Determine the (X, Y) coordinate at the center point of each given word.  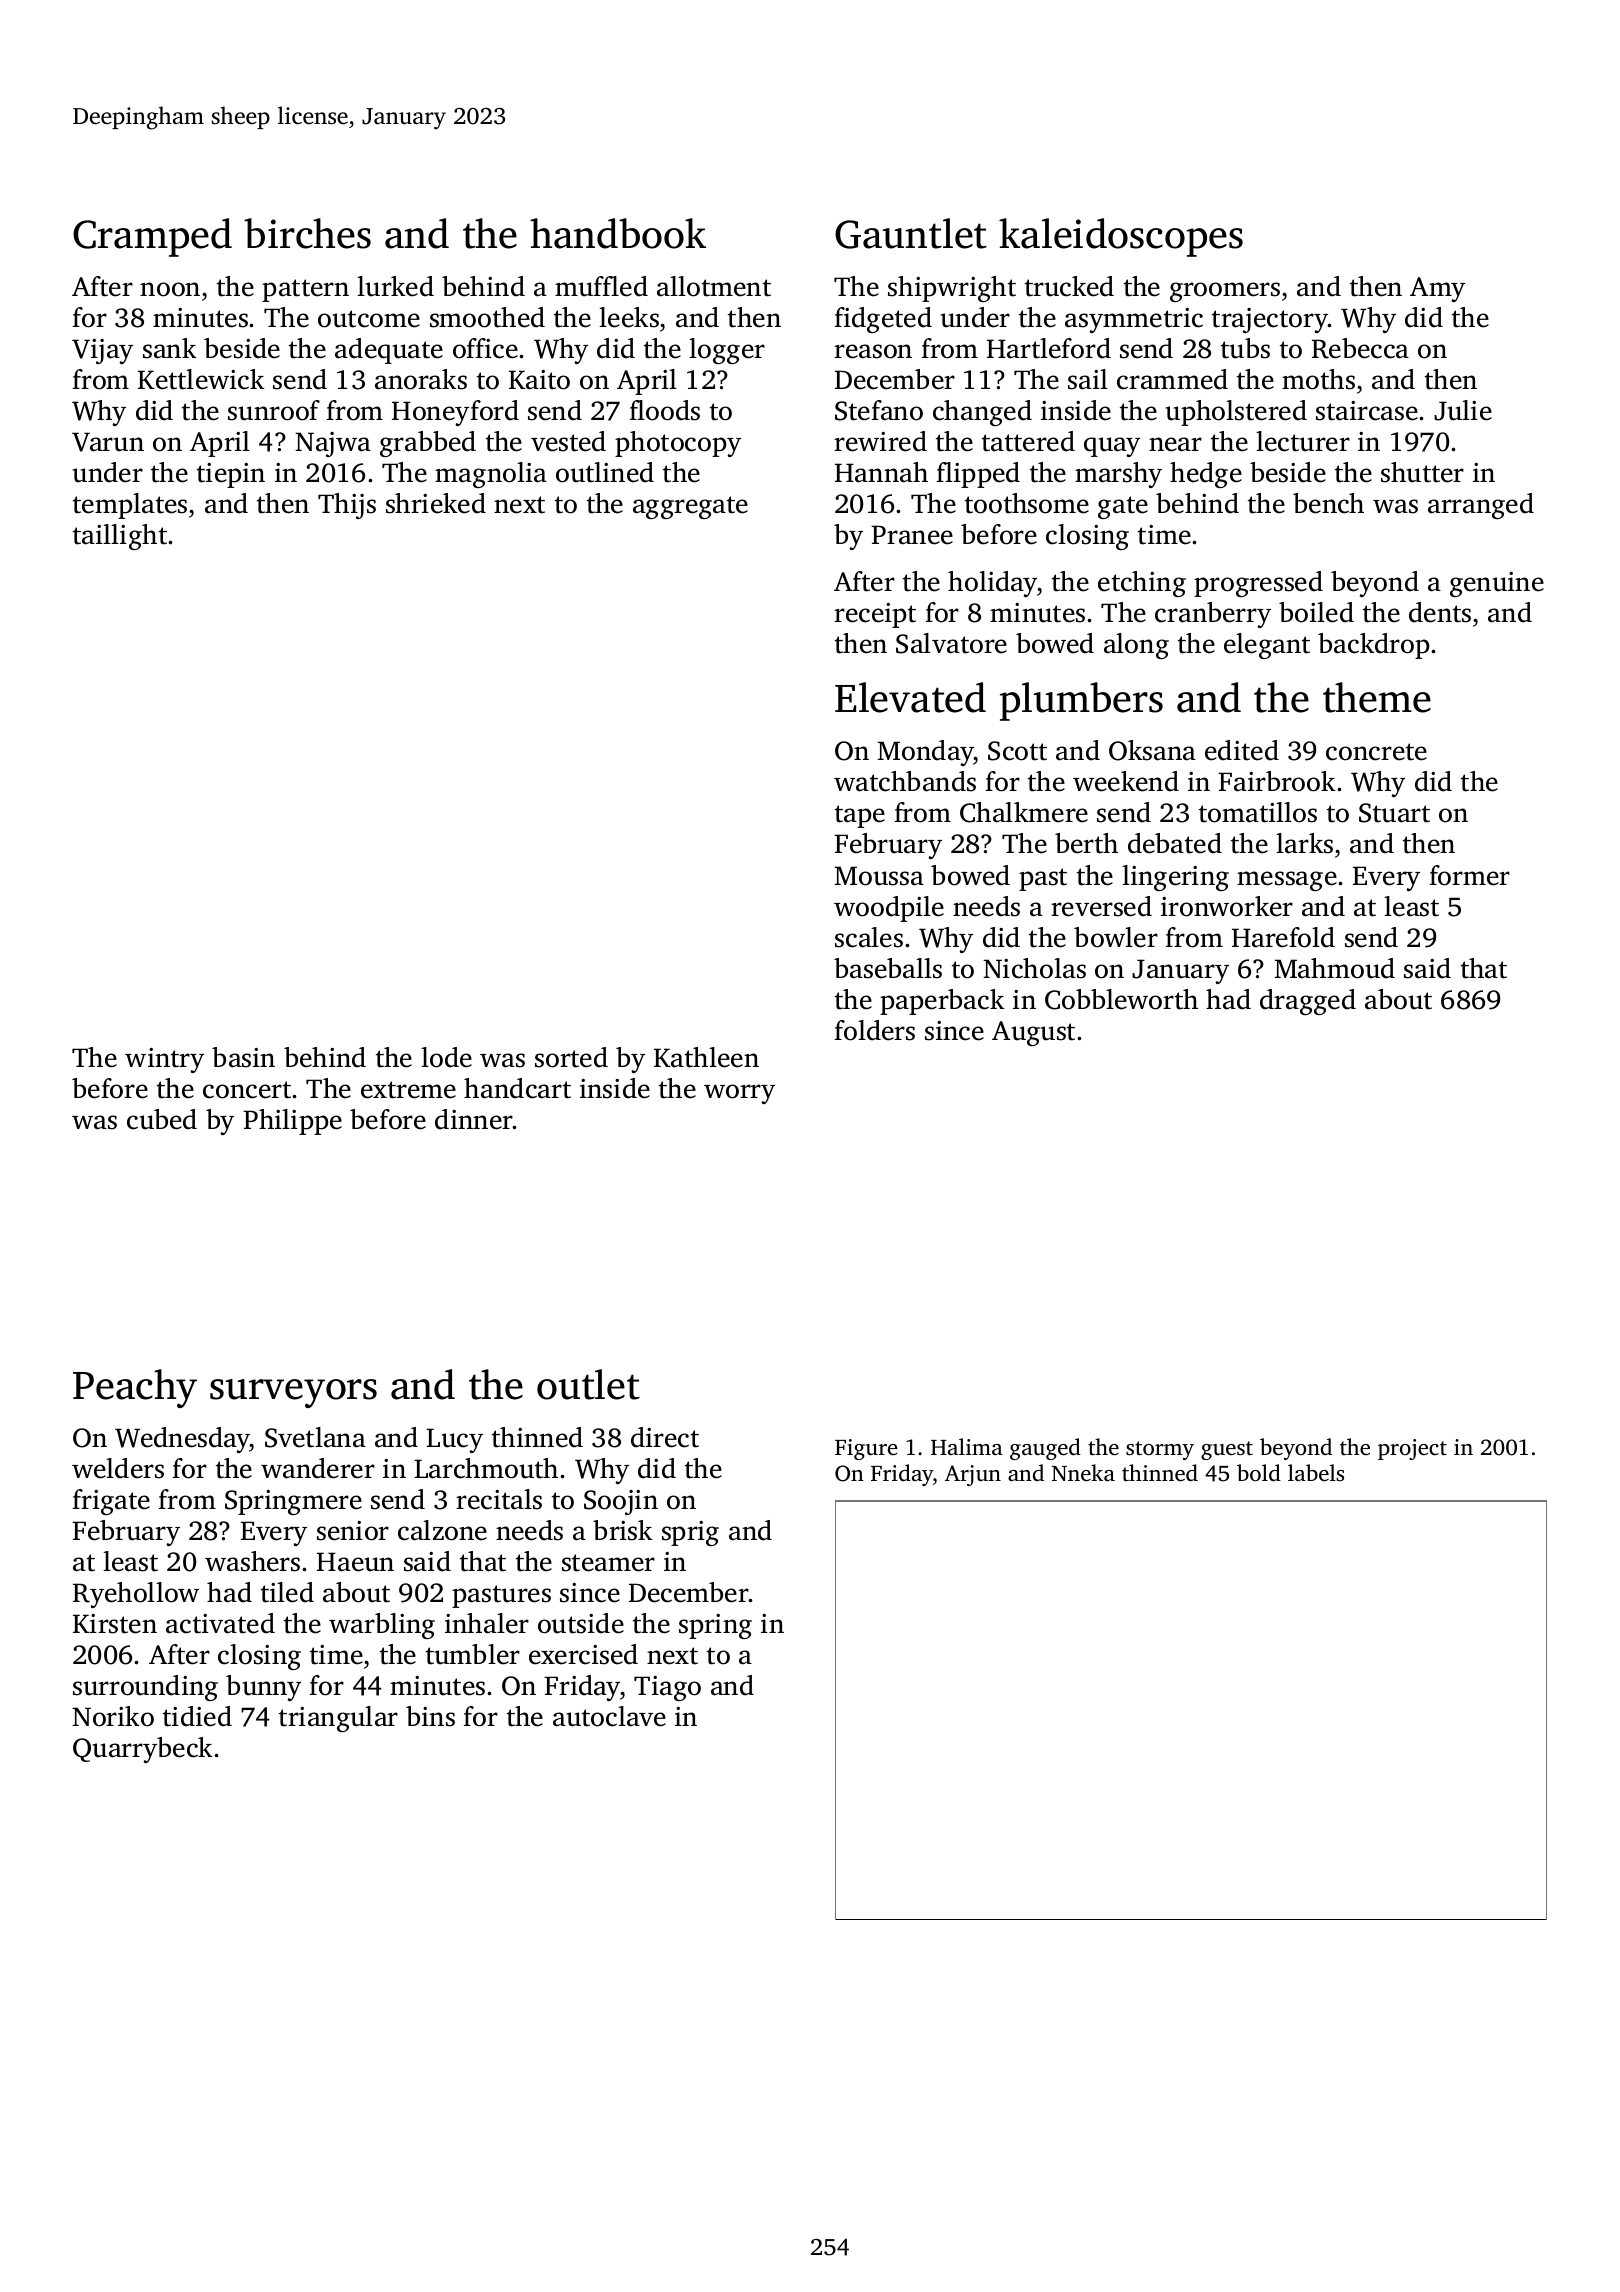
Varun (108, 442)
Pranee (912, 535)
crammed (1172, 379)
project (1412, 1449)
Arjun (973, 1475)
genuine (1497, 584)
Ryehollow (136, 1595)
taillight (120, 537)
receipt (875, 615)
